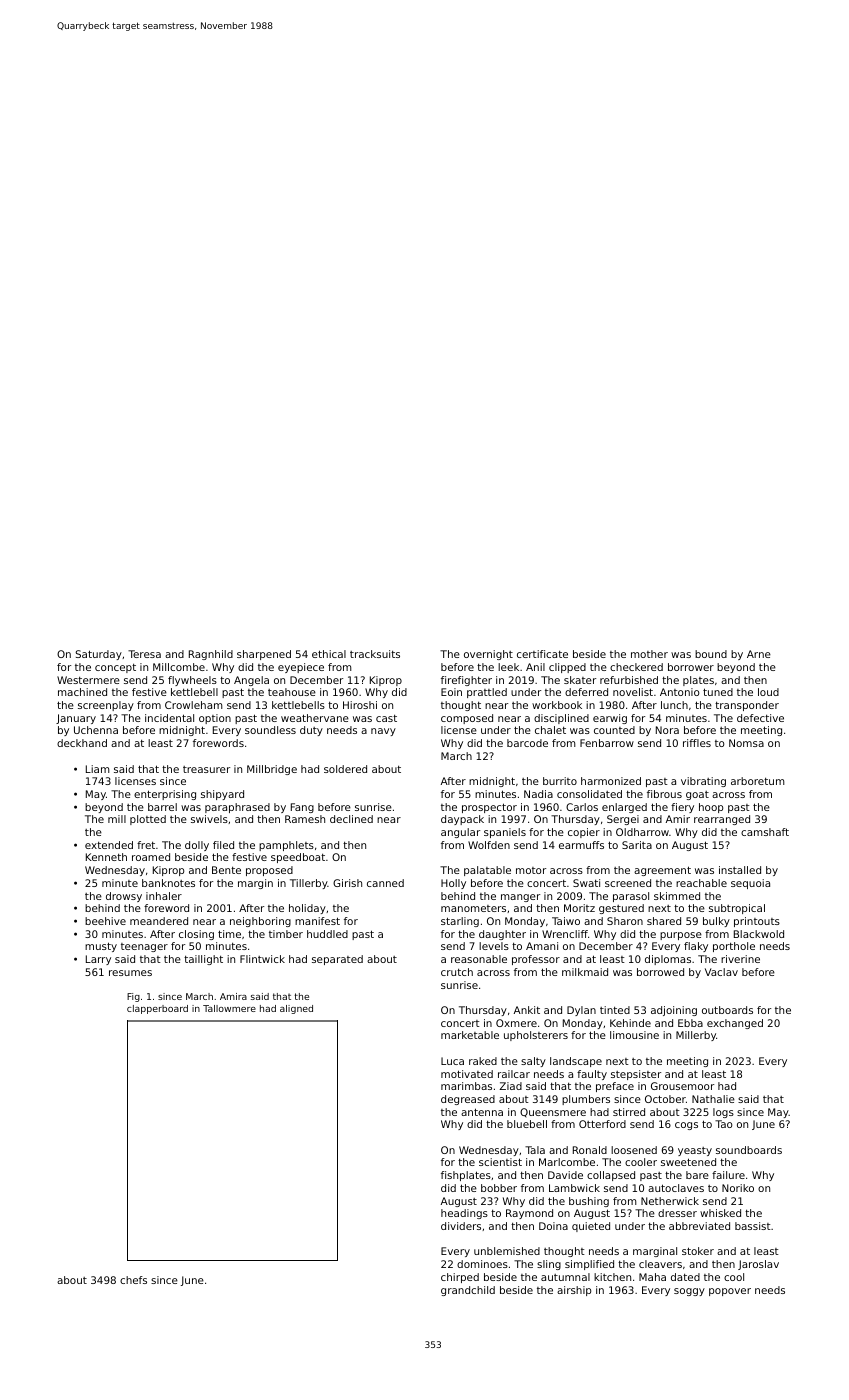 Image resolution: width=849 pixels, height=1400 pixels. I want to click on tracksuits, so click(375, 654).
